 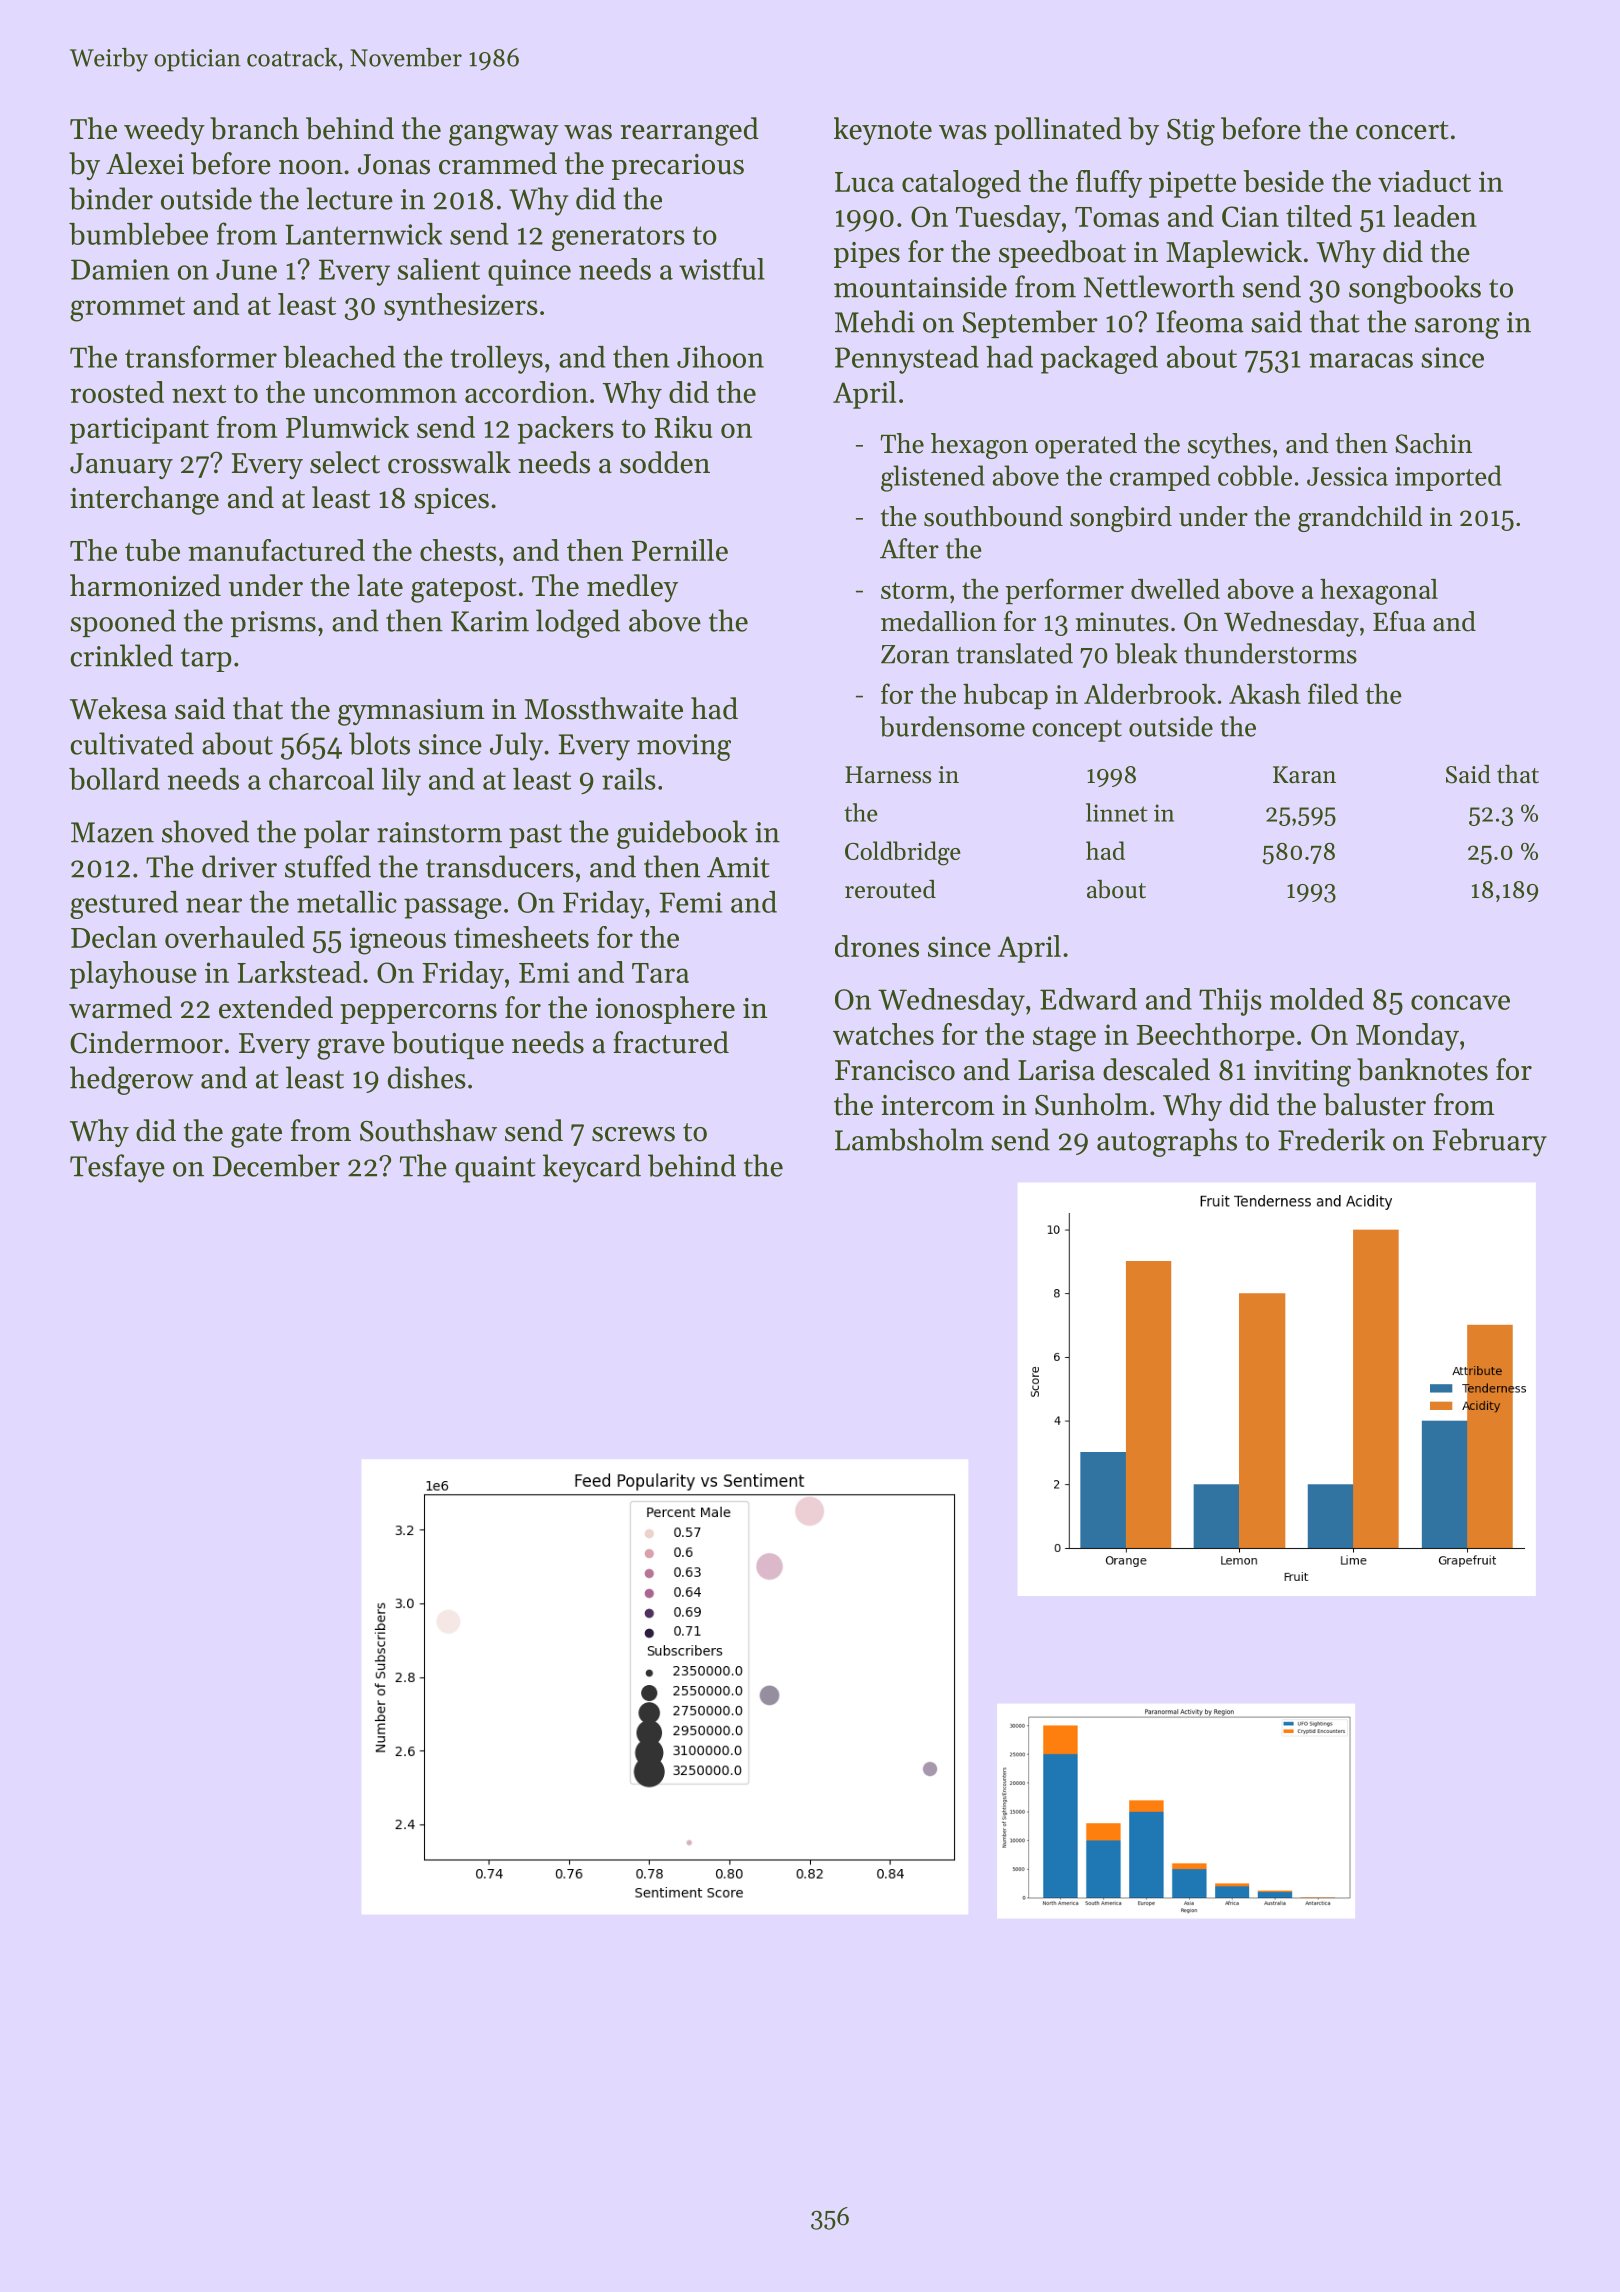 I want to click on bumblebee, so click(x=138, y=234).
